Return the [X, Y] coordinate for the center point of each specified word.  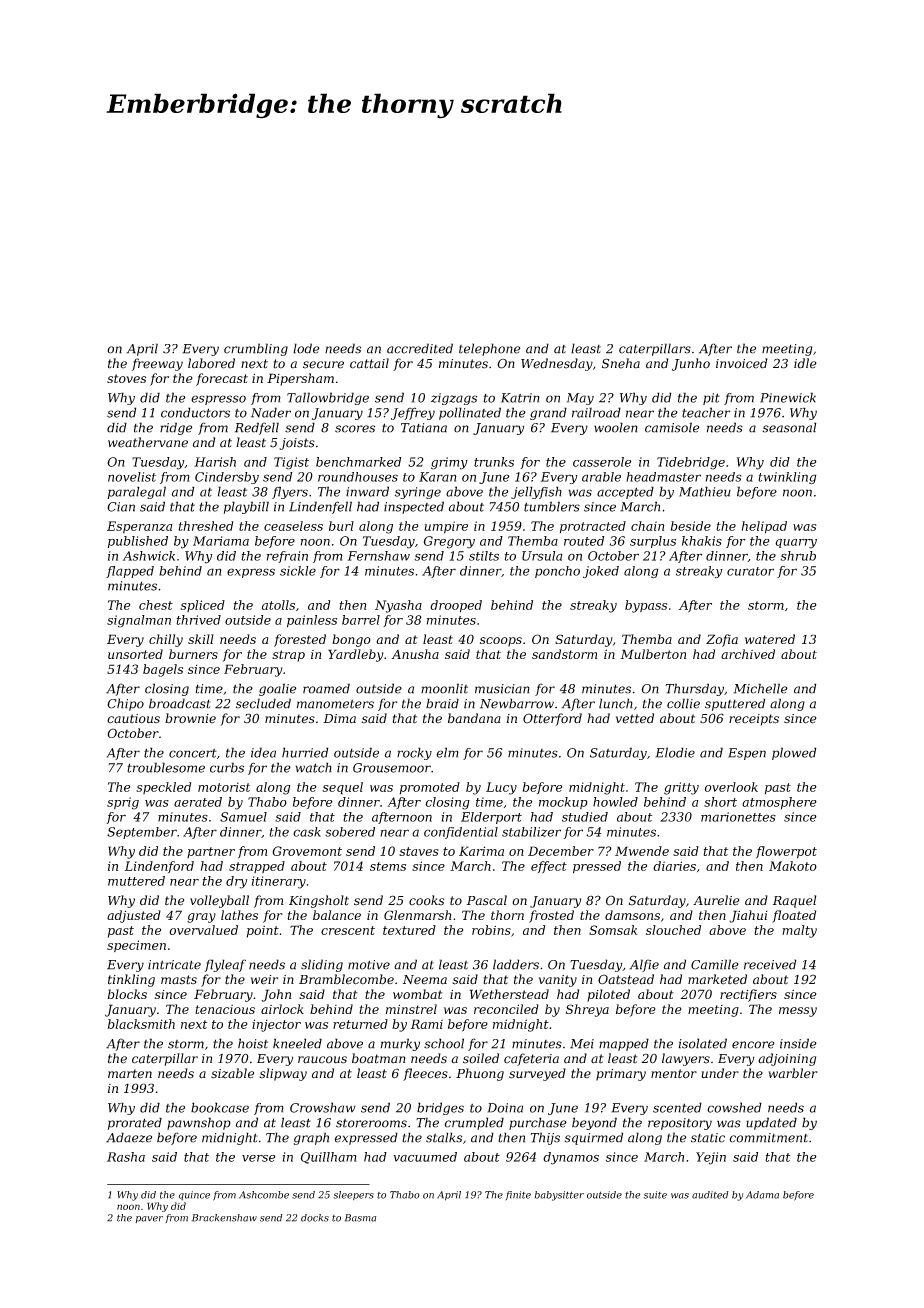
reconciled [506, 1009]
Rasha [126, 1157]
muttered [136, 881]
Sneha [621, 363]
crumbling [256, 349]
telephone [489, 349]
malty [799, 931]
